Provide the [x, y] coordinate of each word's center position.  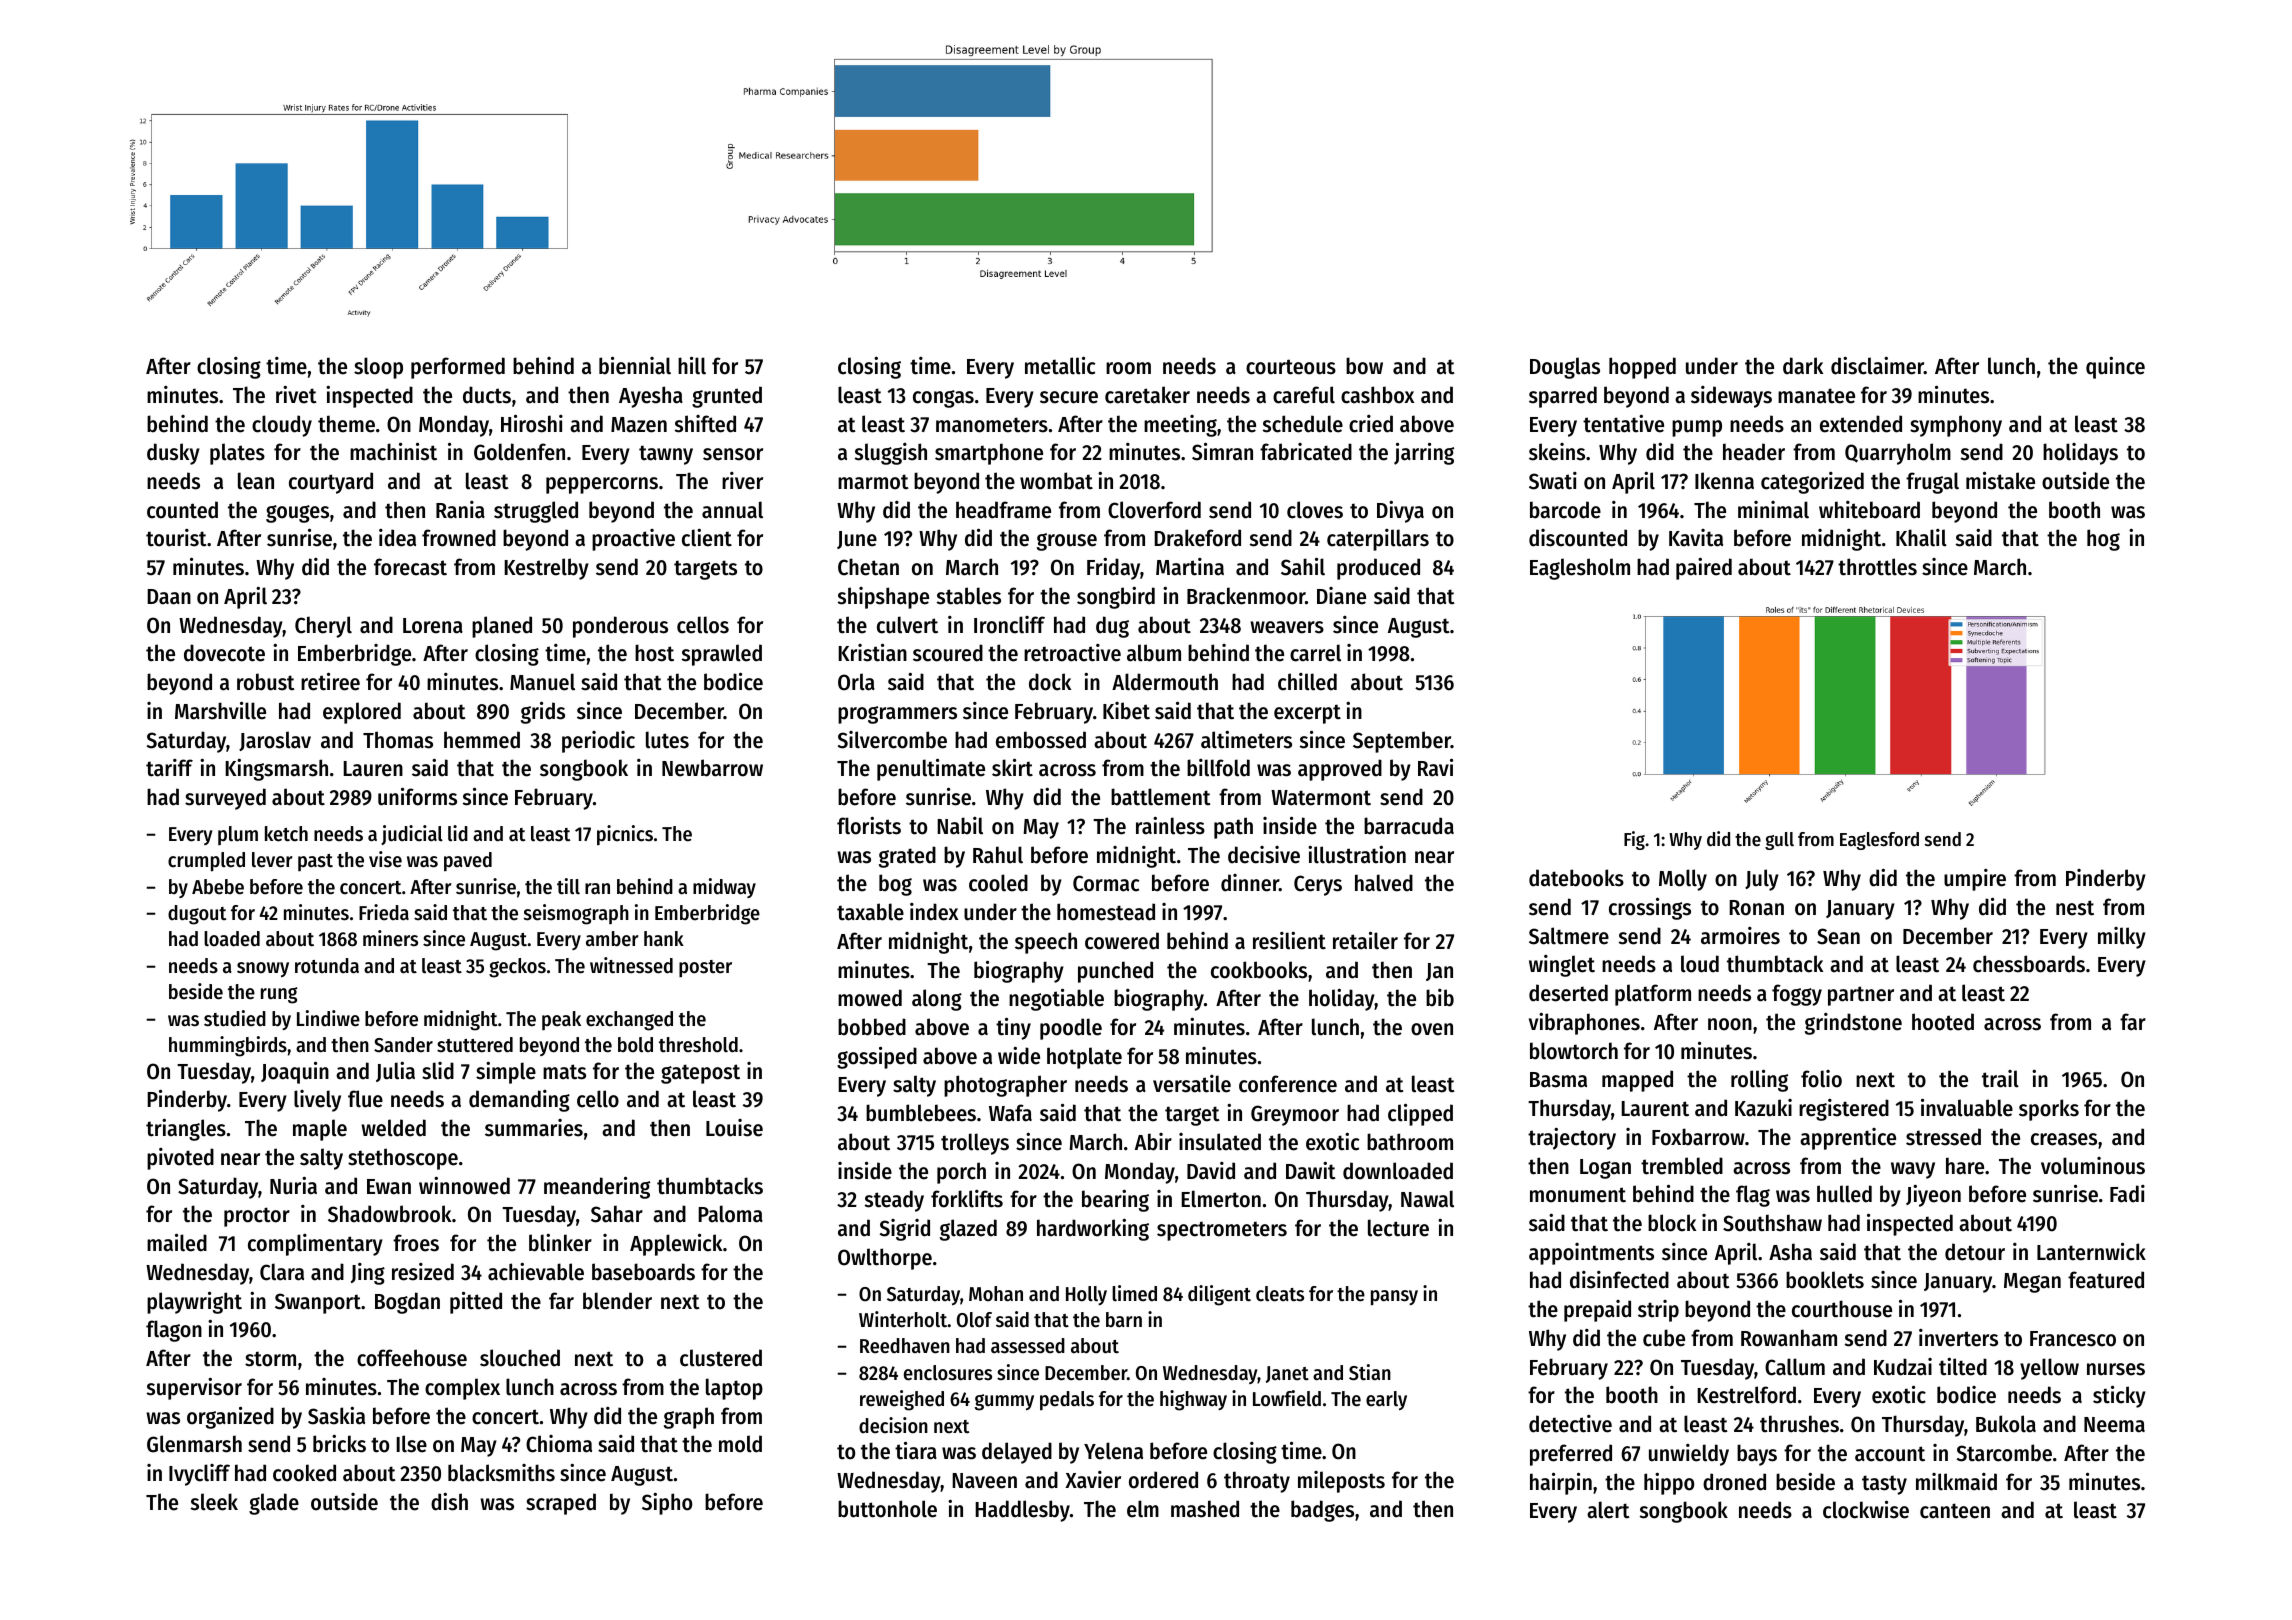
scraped [561, 1504]
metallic [1060, 365]
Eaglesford [1879, 841]
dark [1803, 366]
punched [1115, 972]
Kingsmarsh [276, 770]
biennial [635, 365]
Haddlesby [1022, 1511]
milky [2122, 938]
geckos [517, 968]
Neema [2114, 1425]
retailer [1365, 940]
